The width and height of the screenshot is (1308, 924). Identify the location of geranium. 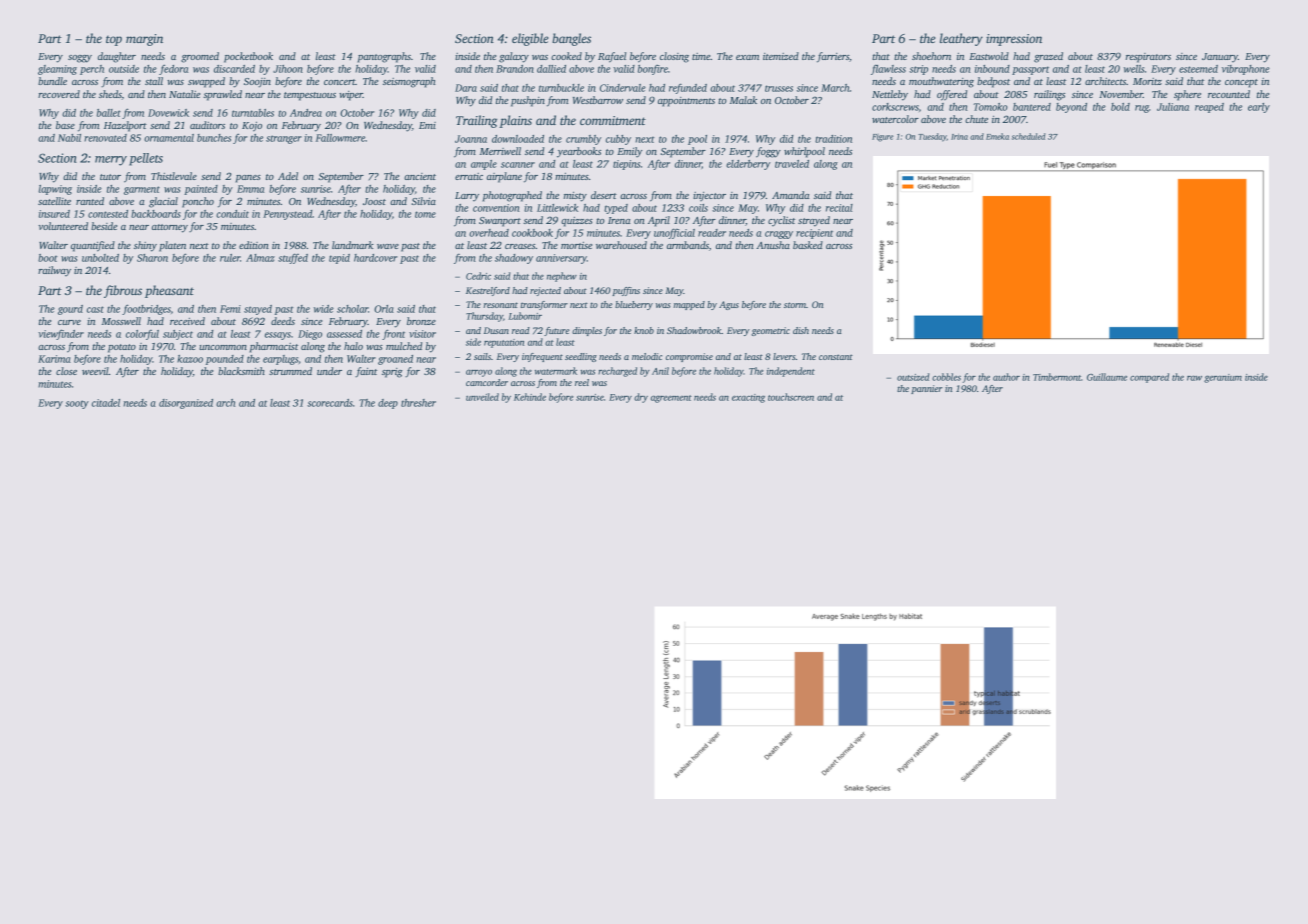
(1223, 378).
